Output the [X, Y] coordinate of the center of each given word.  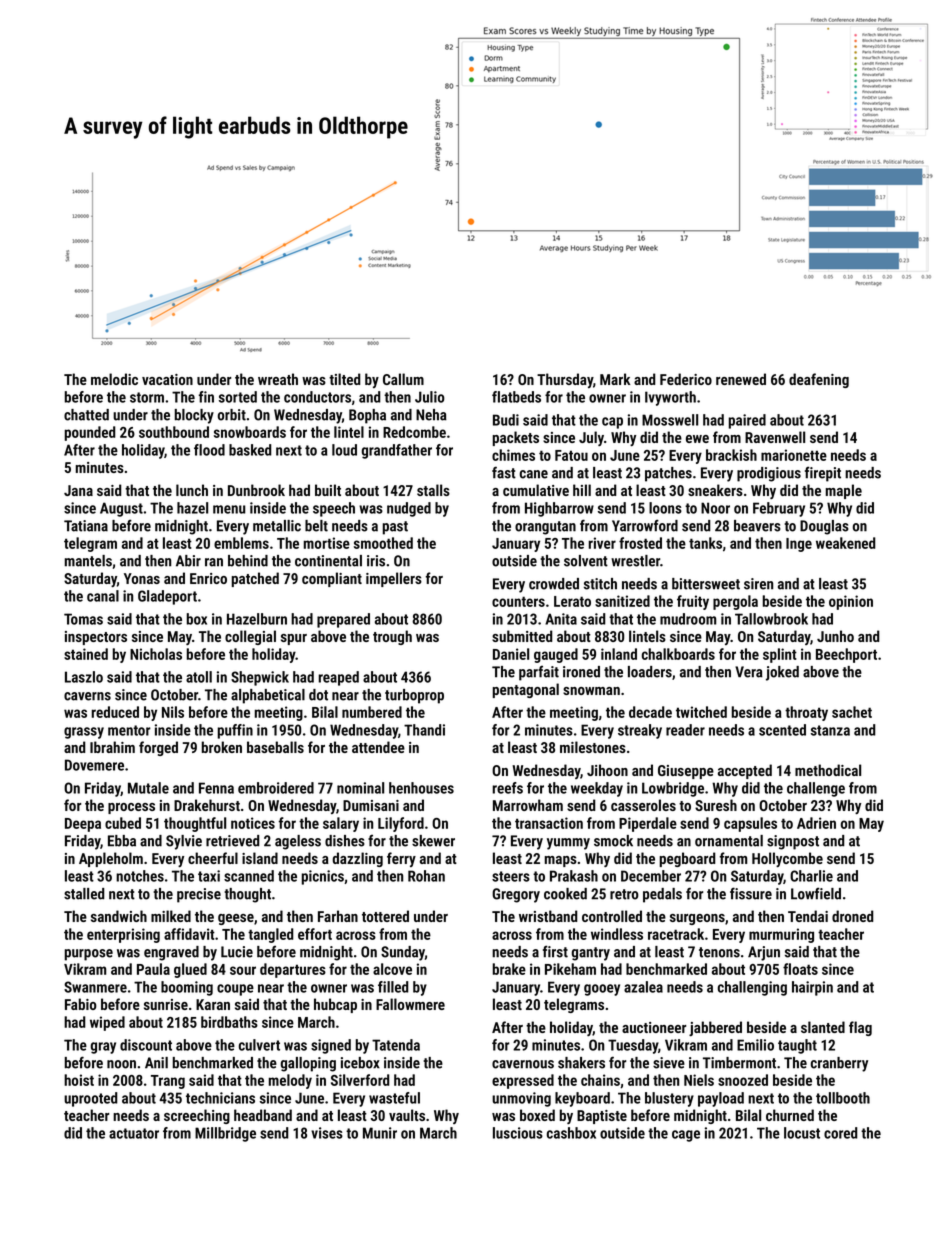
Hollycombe [787, 859]
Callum [403, 379]
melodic [114, 379]
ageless [298, 842]
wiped [107, 1023]
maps [561, 861]
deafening [819, 380]
